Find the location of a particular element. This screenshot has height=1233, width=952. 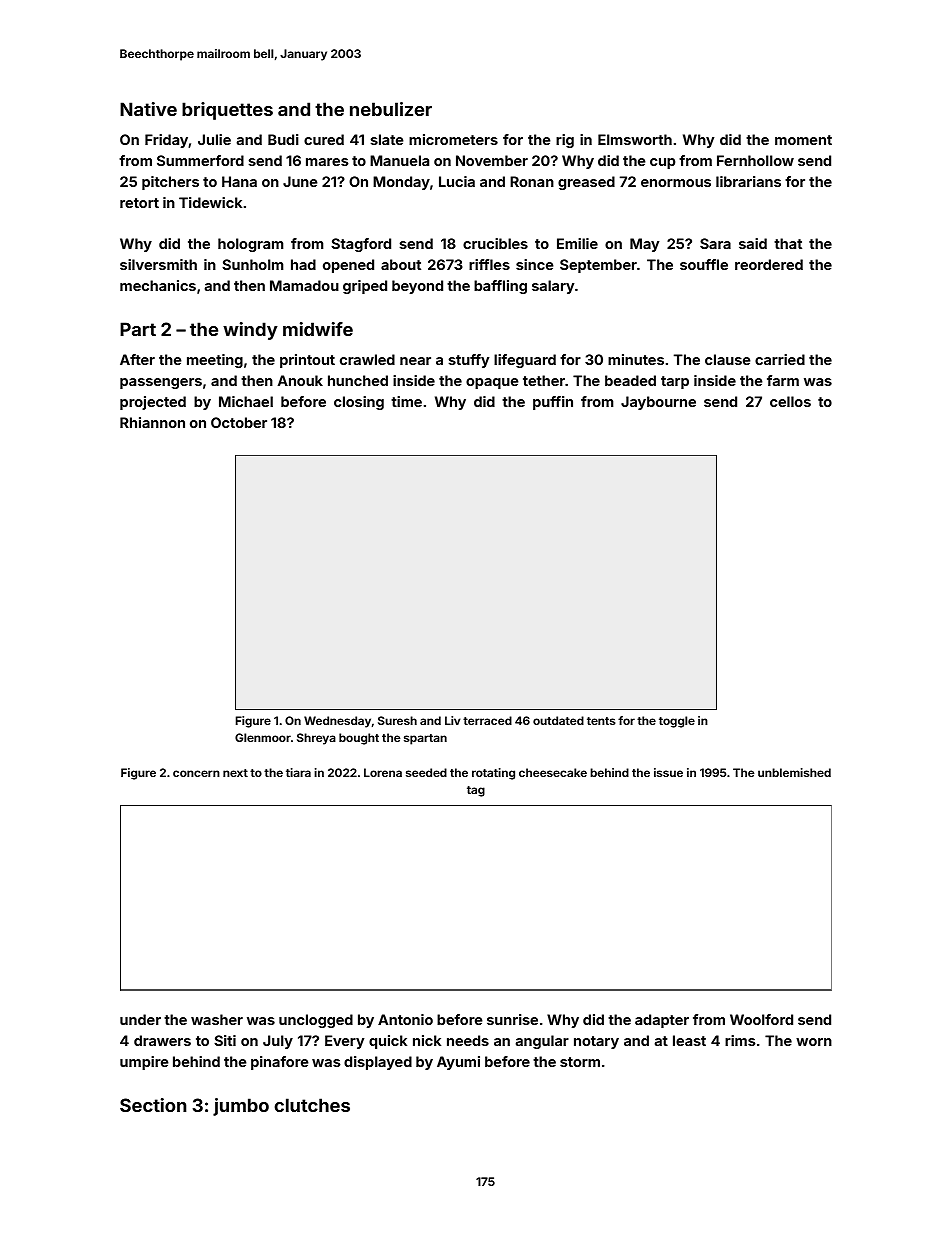

rims is located at coordinates (740, 1040).
